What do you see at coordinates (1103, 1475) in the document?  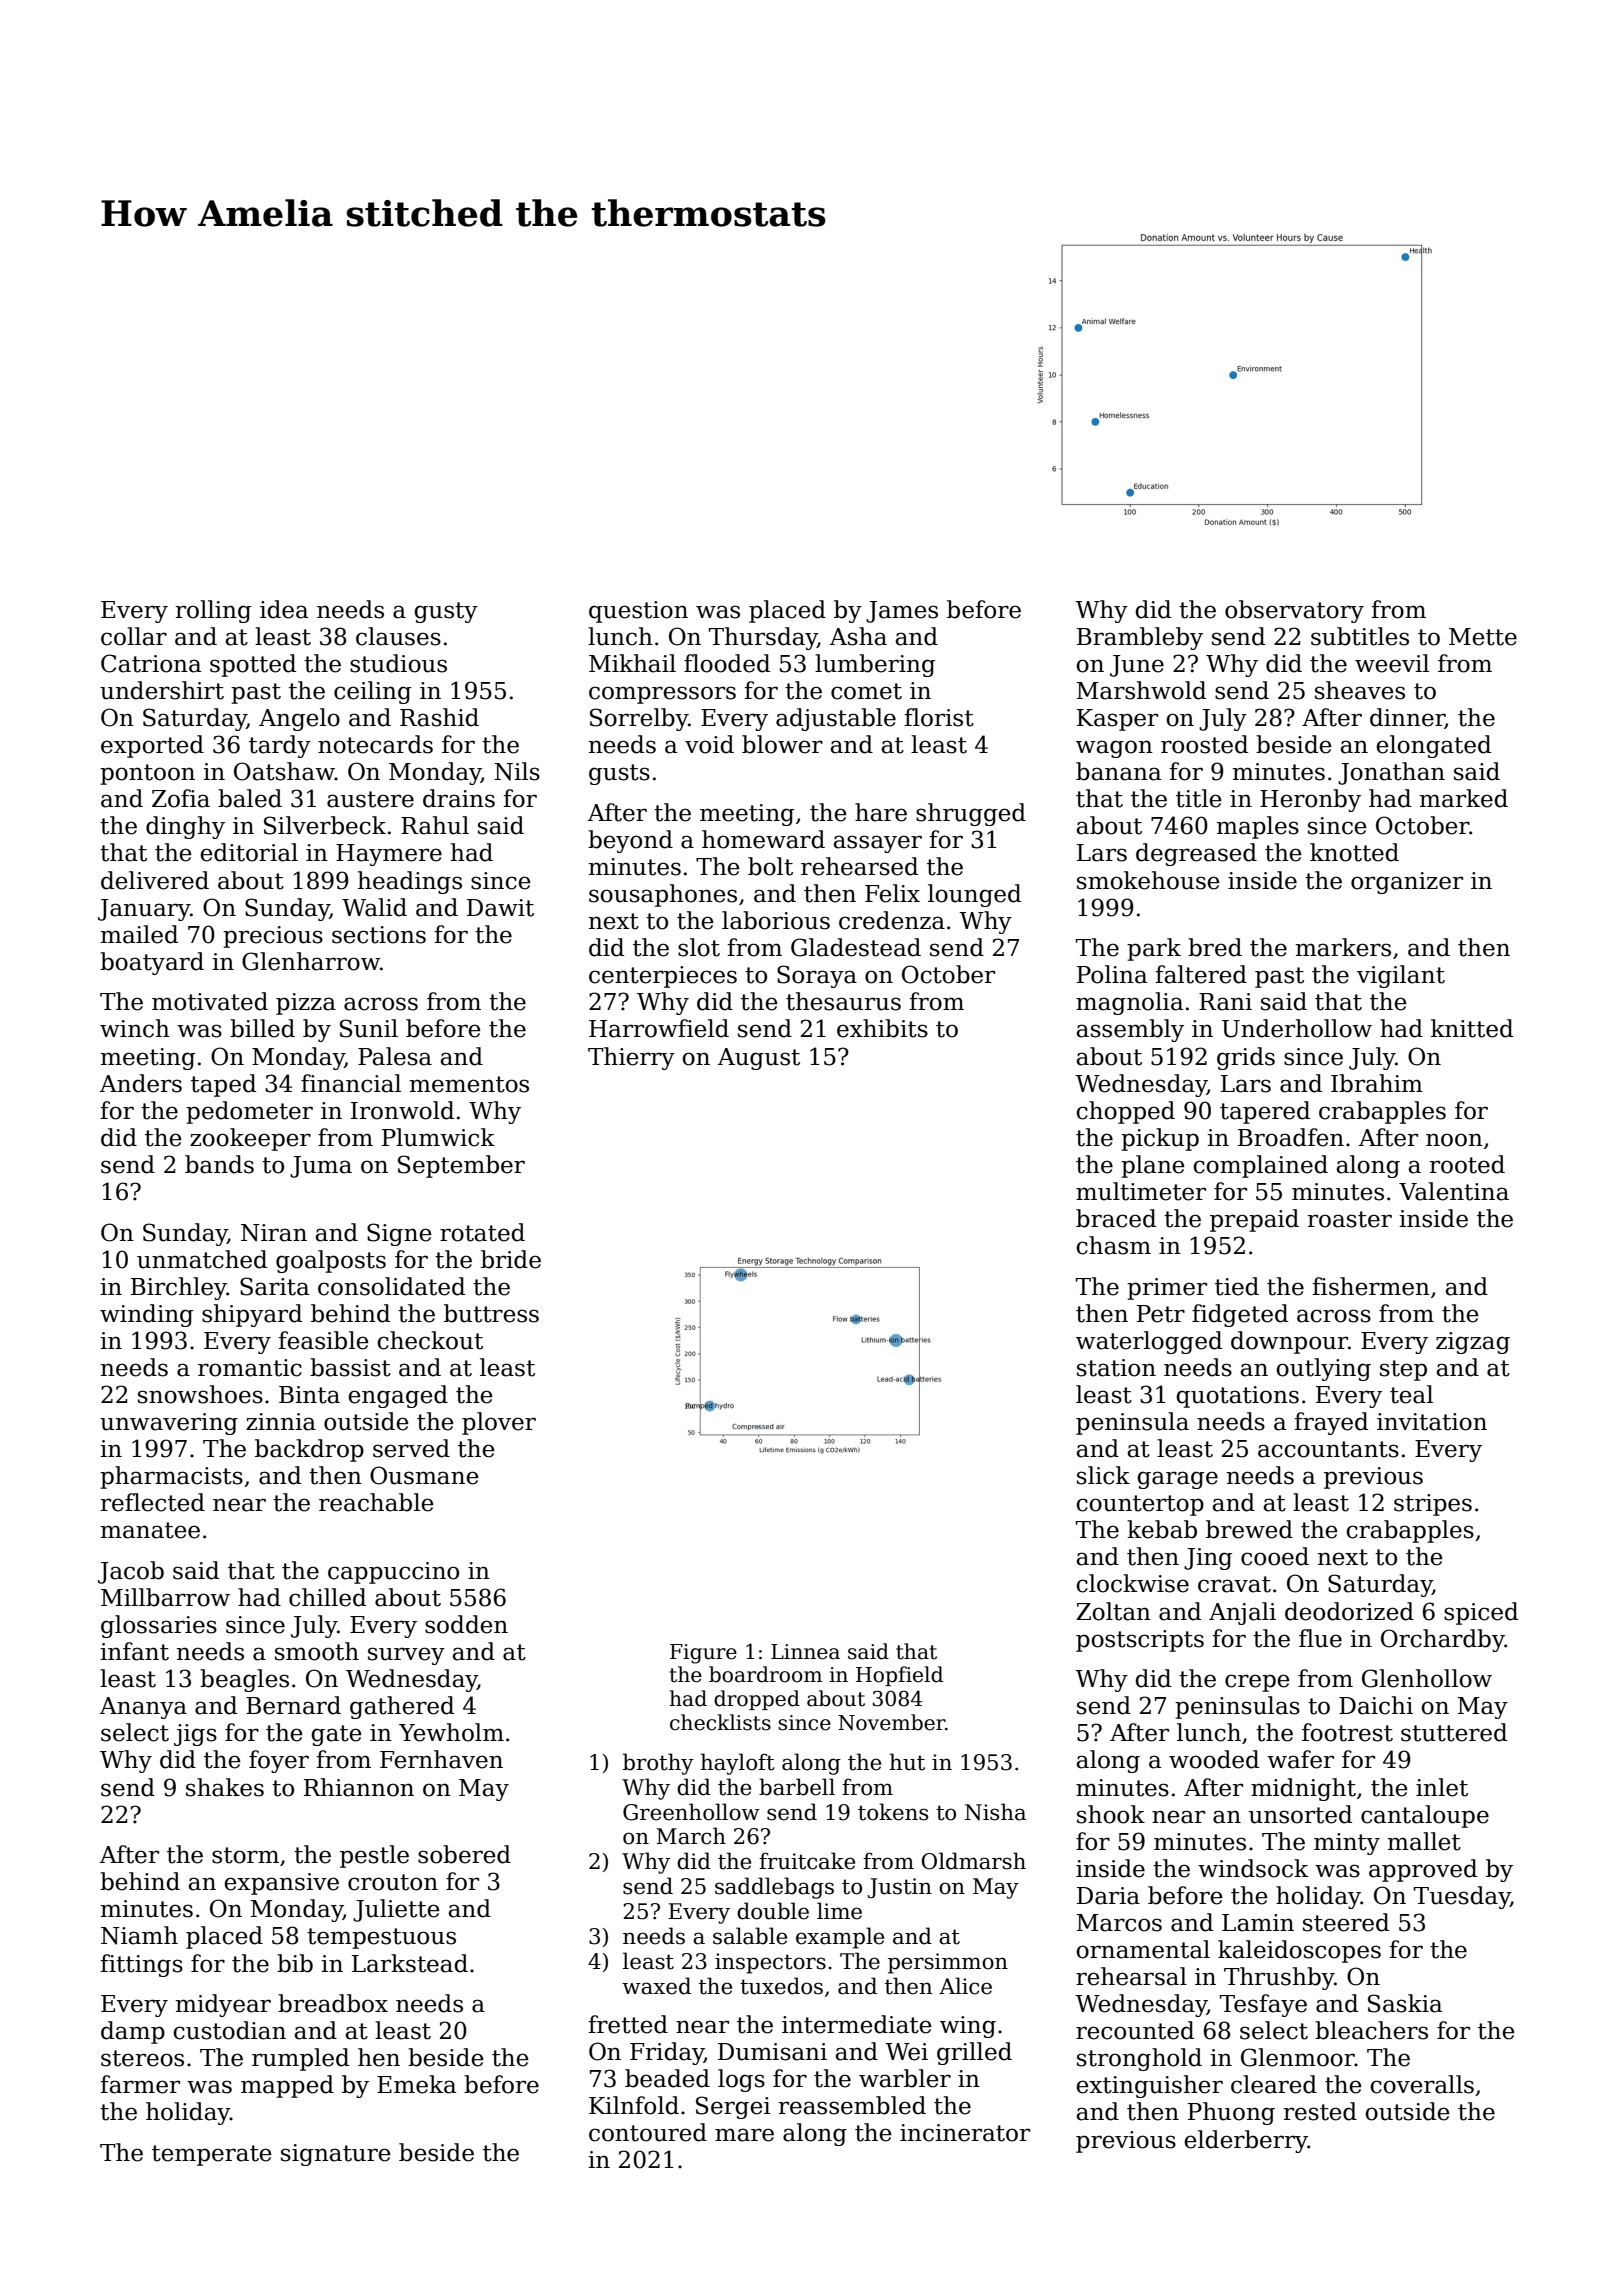 I see `slick` at bounding box center [1103, 1475].
